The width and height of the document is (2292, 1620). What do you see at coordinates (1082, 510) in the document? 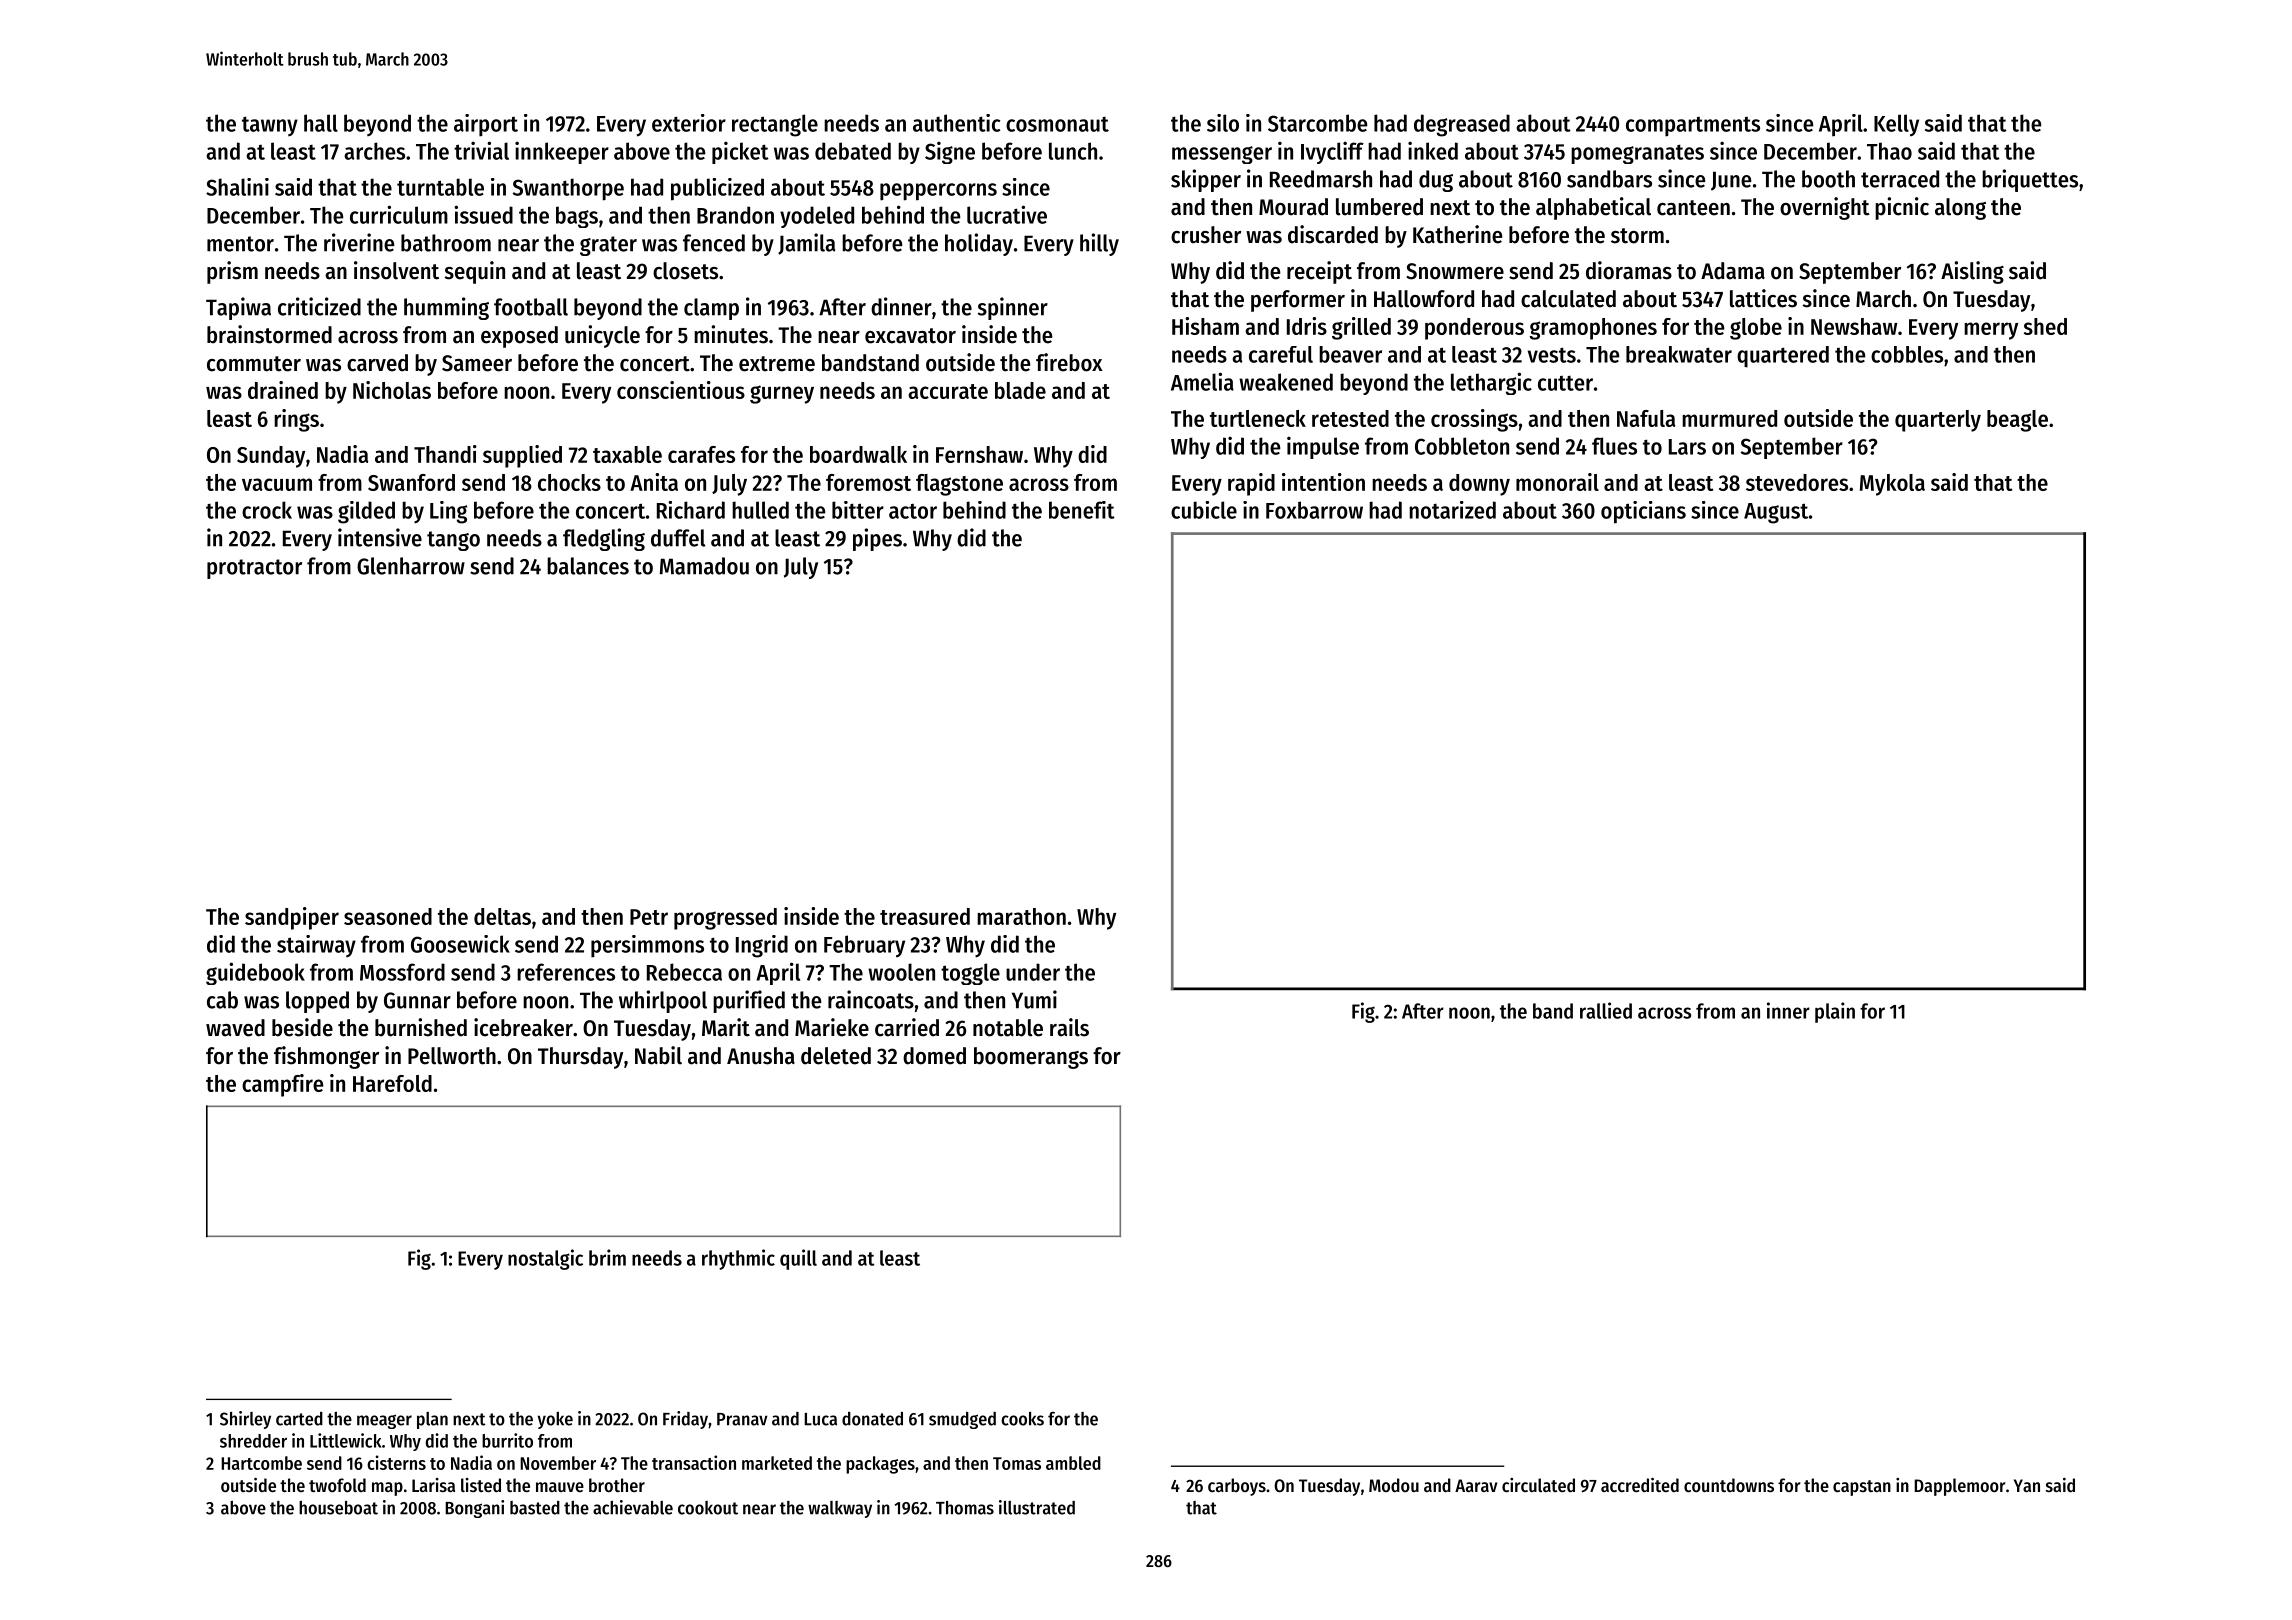
I see `benefit` at bounding box center [1082, 510].
